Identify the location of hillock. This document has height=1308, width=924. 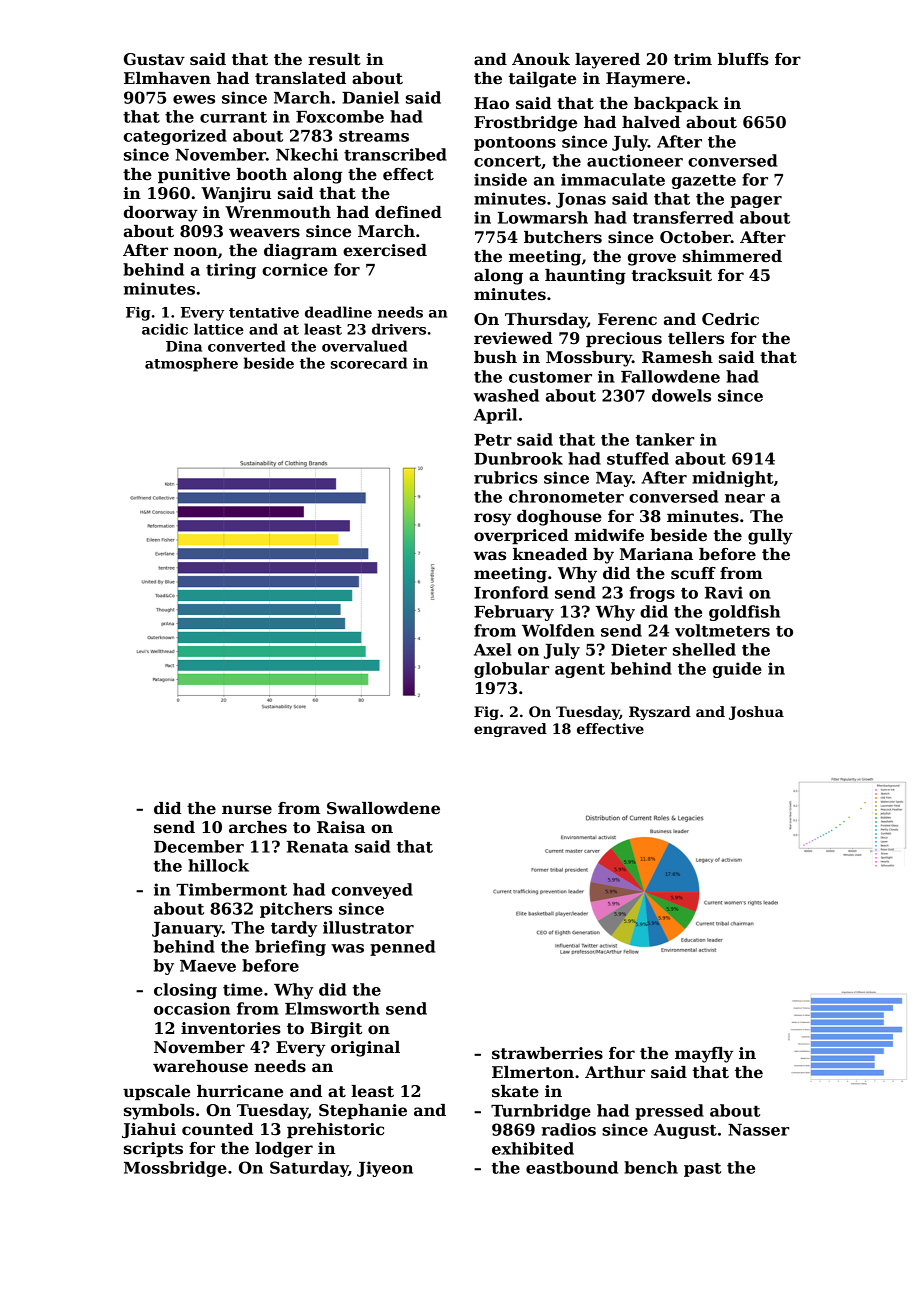
(218, 865).
